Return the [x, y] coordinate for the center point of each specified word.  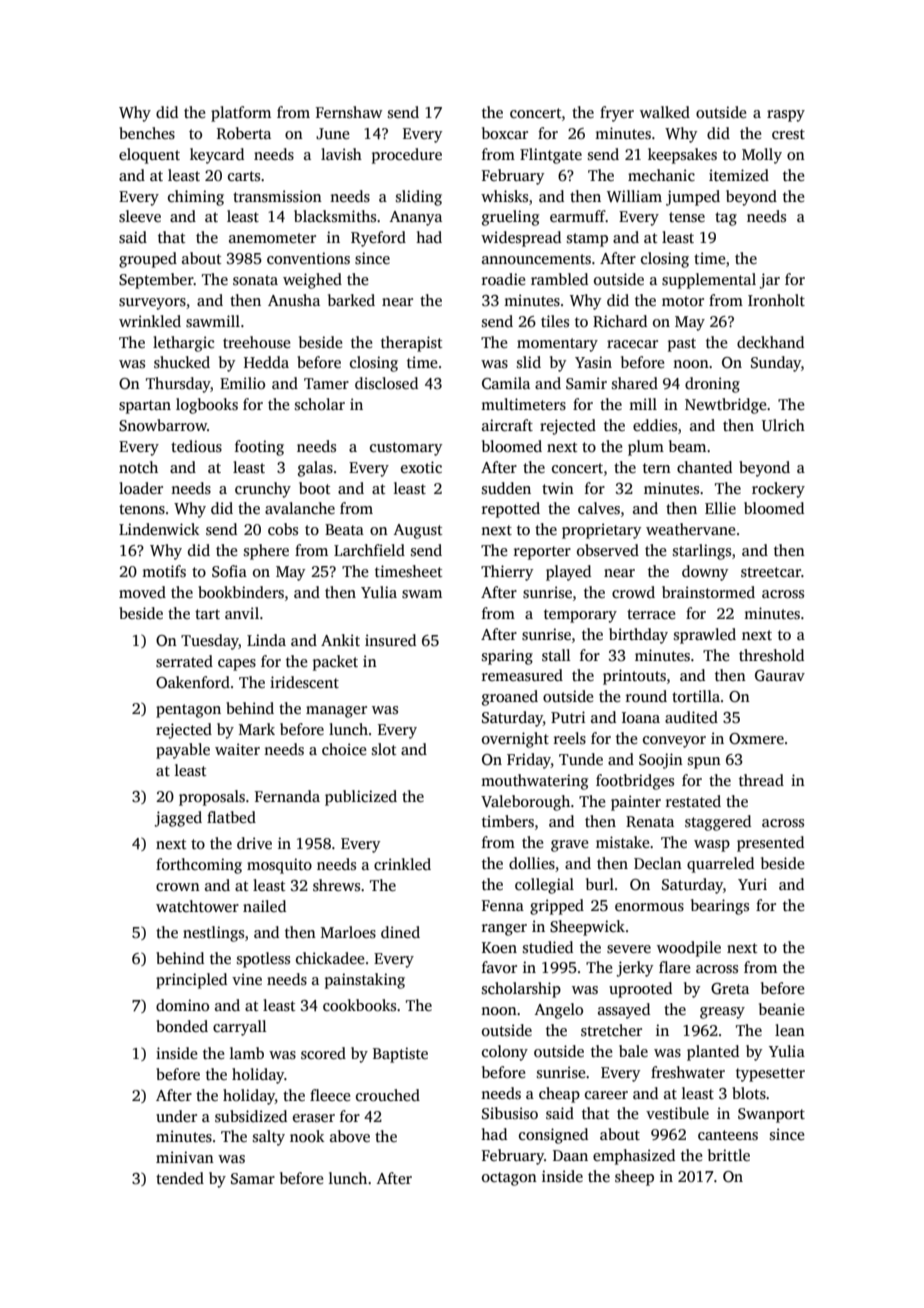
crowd [633, 592]
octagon [509, 1179]
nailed [264, 906]
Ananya [416, 218]
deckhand [770, 342]
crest [788, 134]
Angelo [559, 1011]
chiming [196, 198]
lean [790, 1030]
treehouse [256, 342]
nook [307, 1136]
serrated [184, 661]
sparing [507, 657]
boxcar [505, 133]
